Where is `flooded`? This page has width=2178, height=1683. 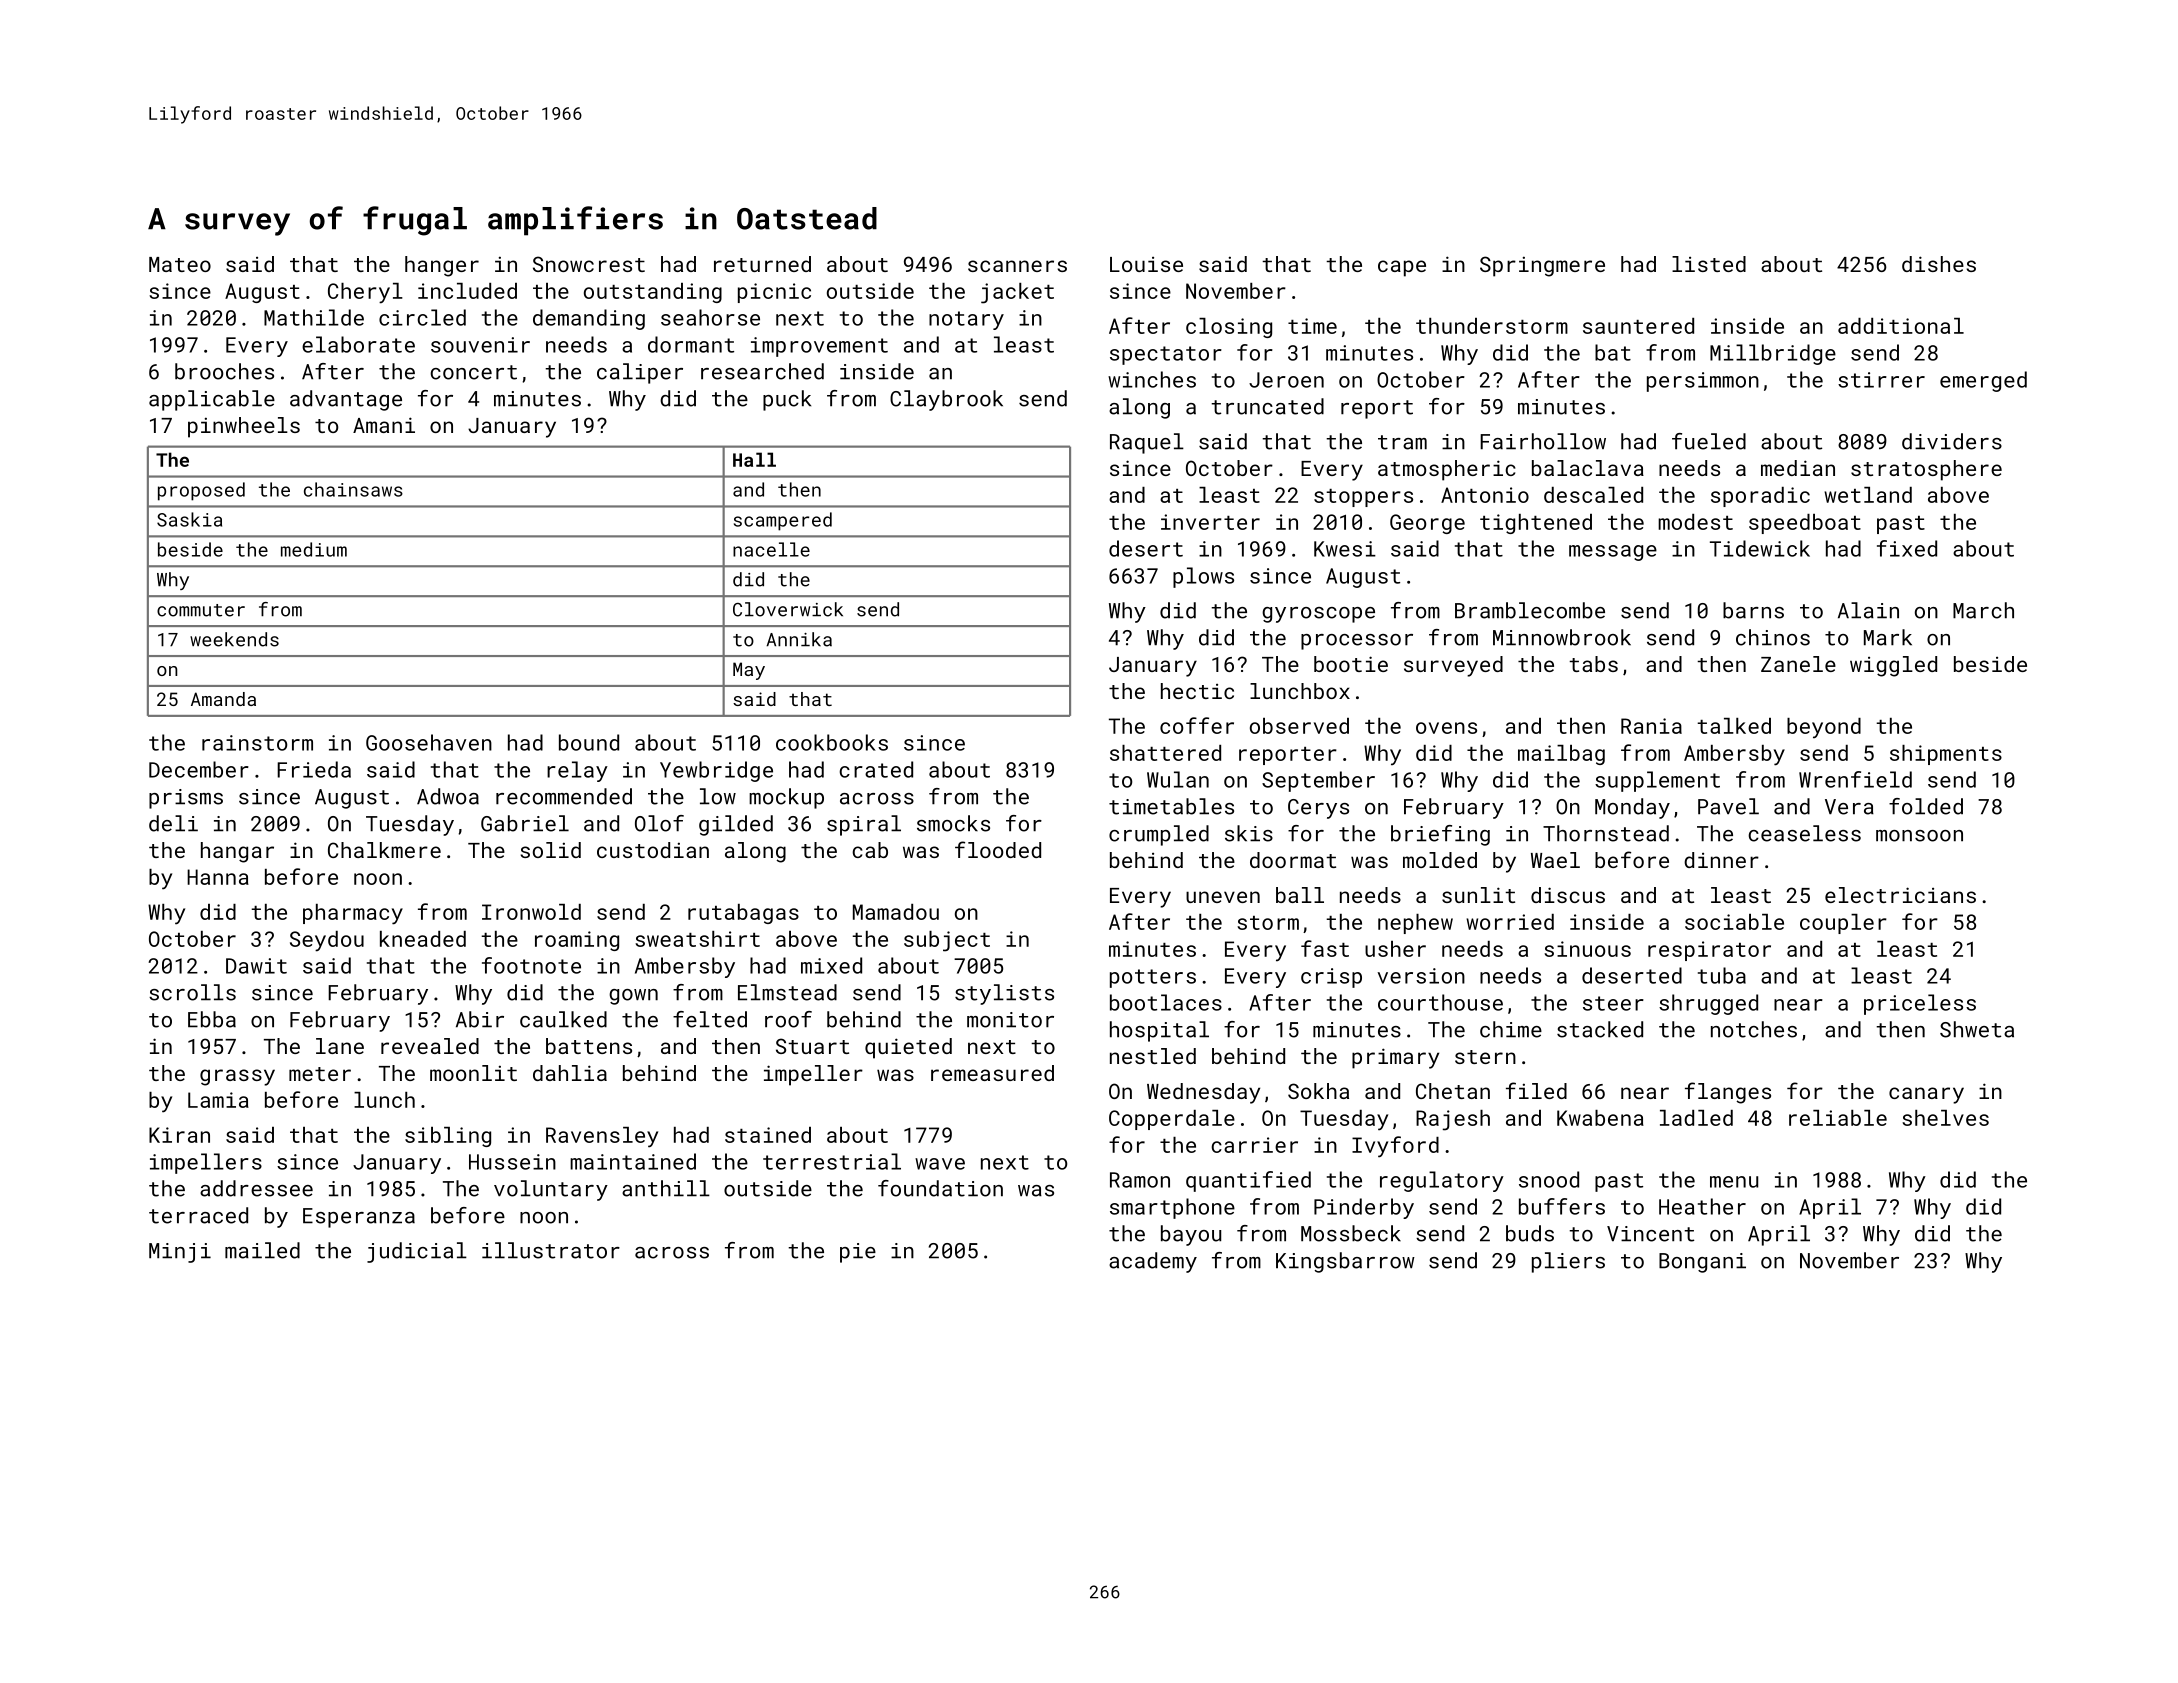
flooded is located at coordinates (998, 849).
